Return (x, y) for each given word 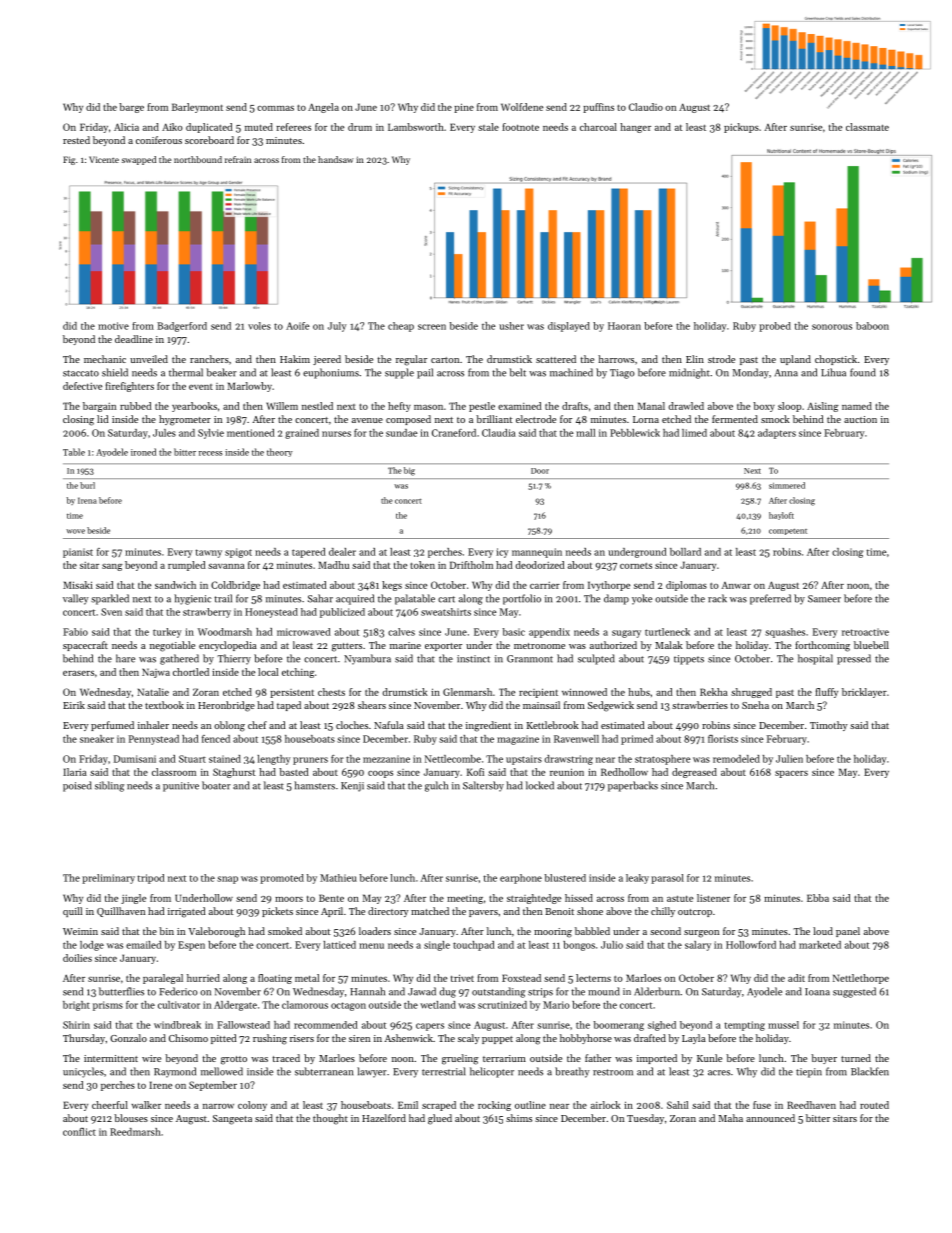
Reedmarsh (135, 1132)
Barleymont (197, 108)
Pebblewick (635, 433)
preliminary (108, 879)
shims (519, 1118)
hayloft (781, 516)
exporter (443, 647)
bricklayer (864, 693)
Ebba (818, 898)
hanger (635, 128)
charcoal (598, 127)
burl (87, 485)
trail (223, 598)
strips (540, 993)
